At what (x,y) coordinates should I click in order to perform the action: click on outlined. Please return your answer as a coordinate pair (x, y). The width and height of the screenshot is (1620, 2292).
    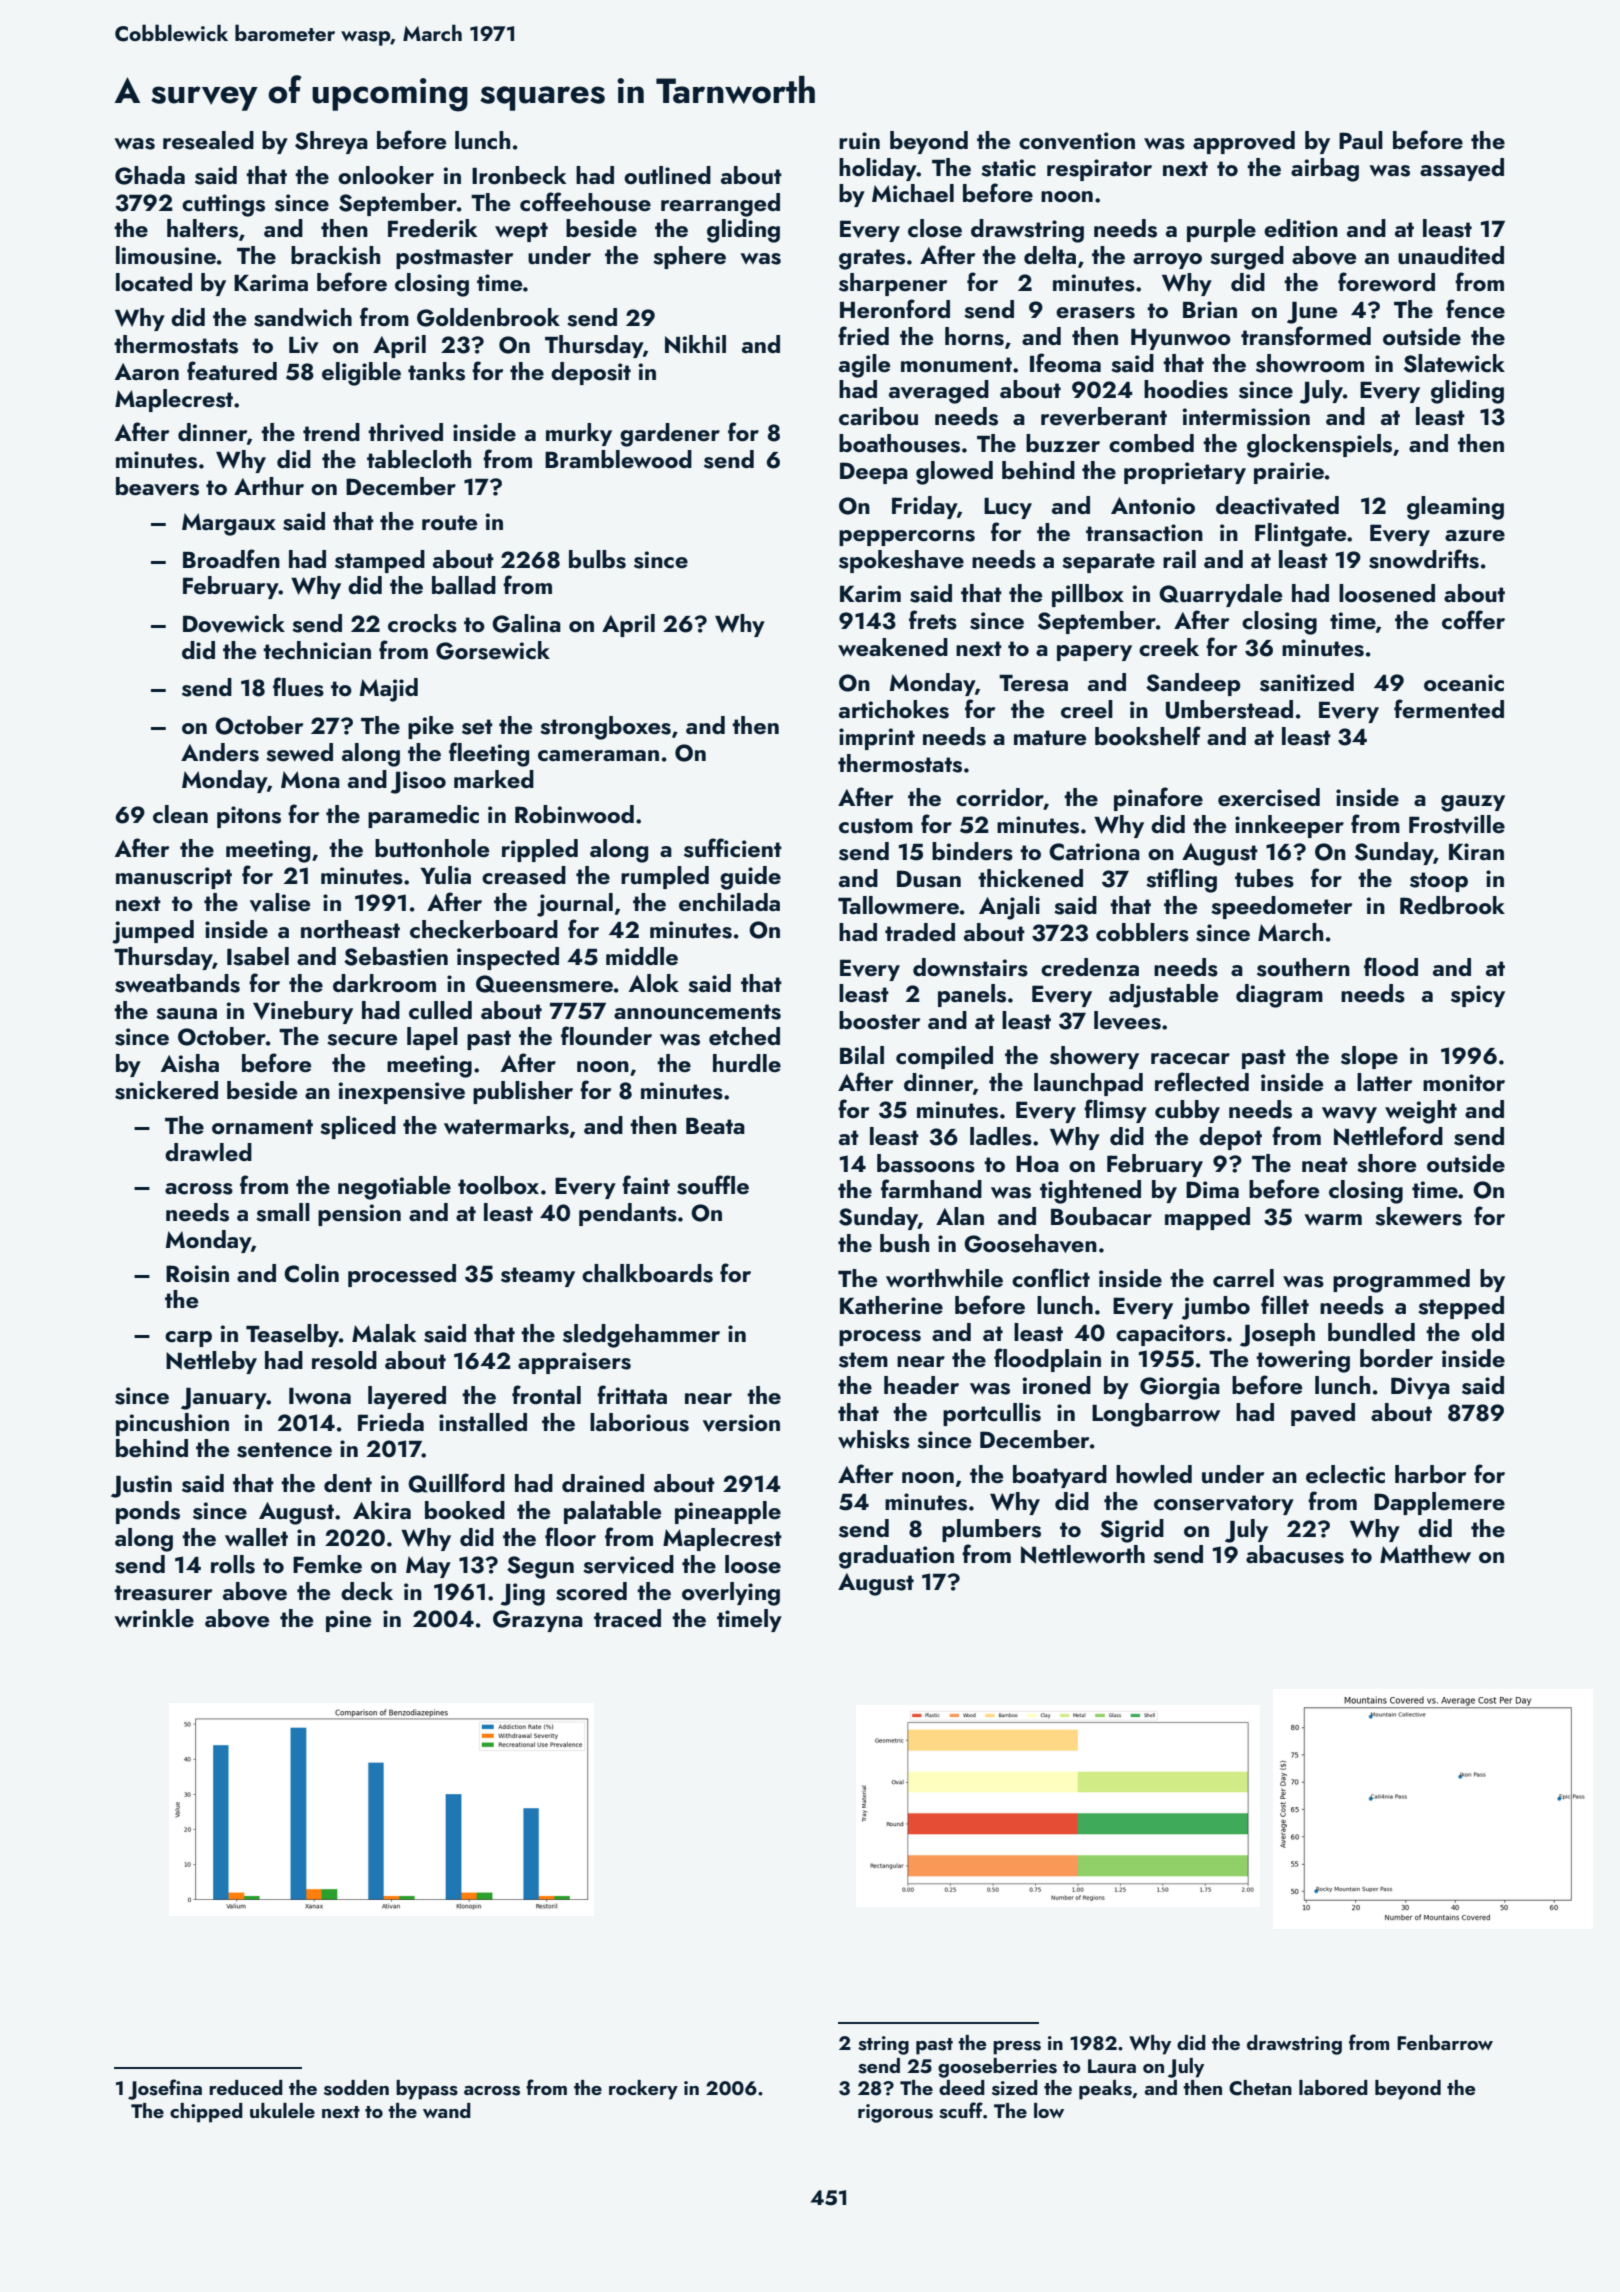
    Looking at the image, I should click on (667, 175).
